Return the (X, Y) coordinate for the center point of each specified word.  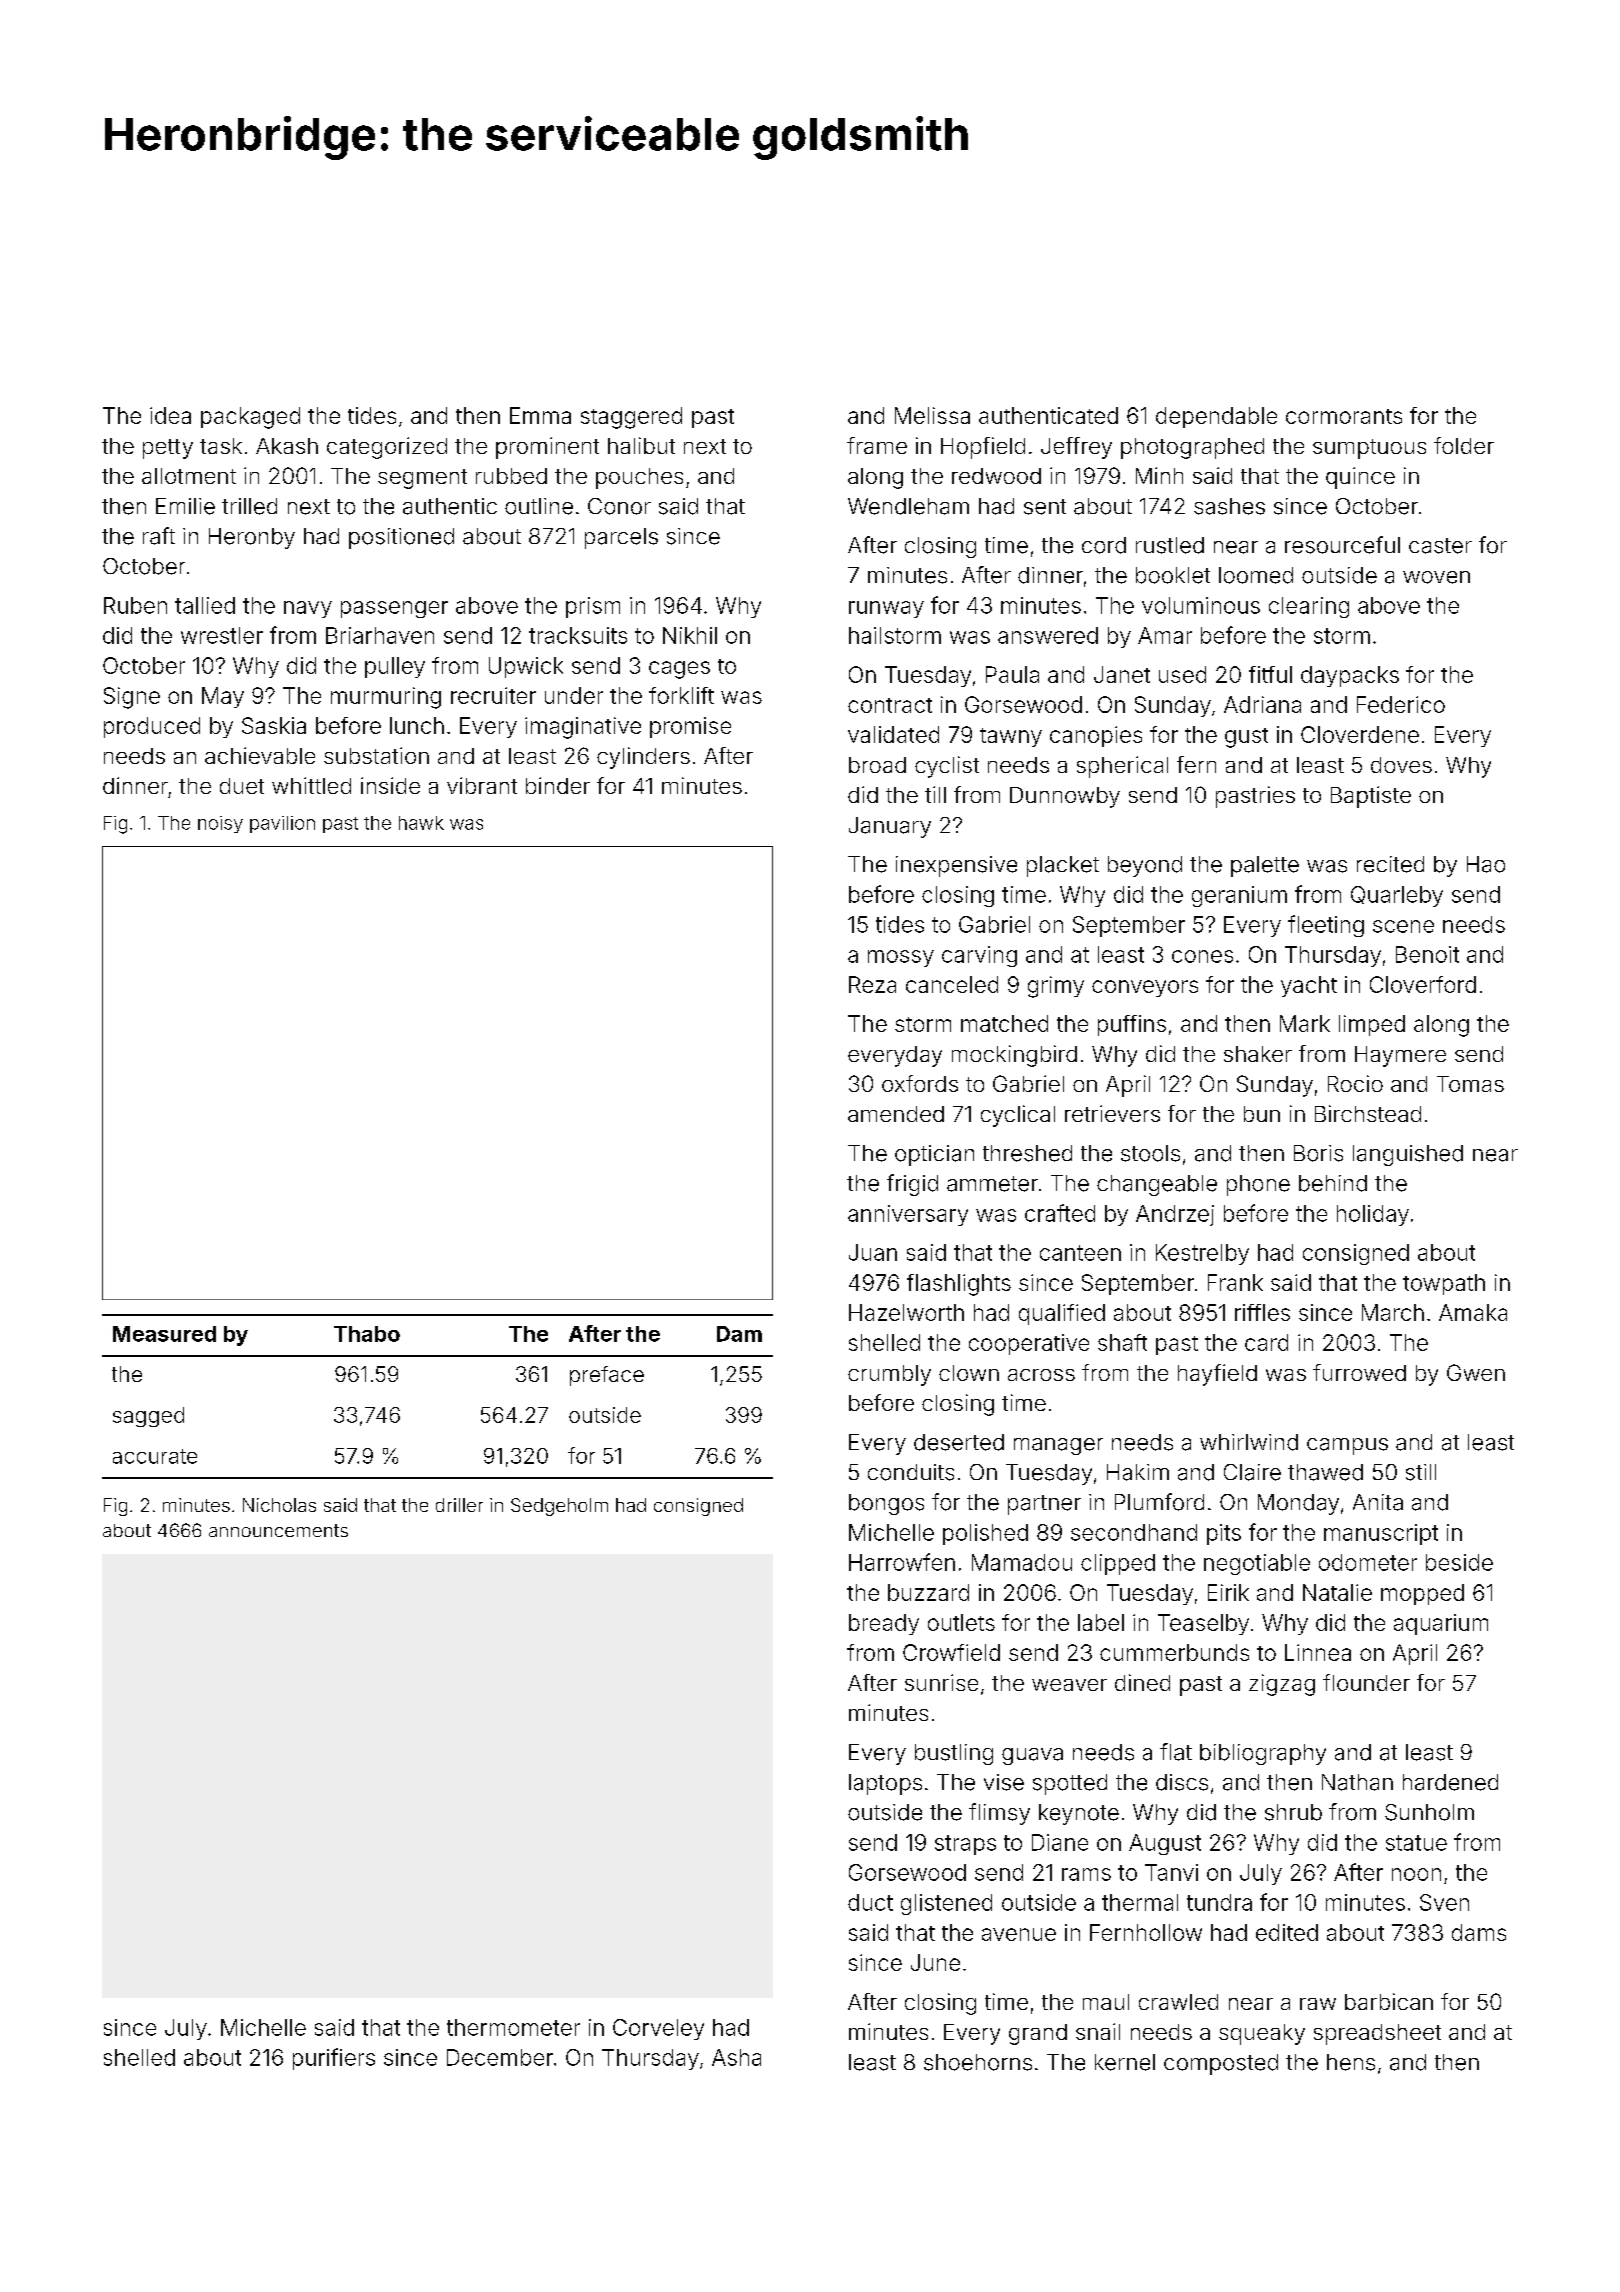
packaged (250, 418)
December (500, 2057)
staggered (631, 418)
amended (896, 1114)
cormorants (1344, 416)
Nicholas (279, 1505)
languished (1408, 1155)
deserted (959, 1442)
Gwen (1476, 1372)
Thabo (367, 1334)
